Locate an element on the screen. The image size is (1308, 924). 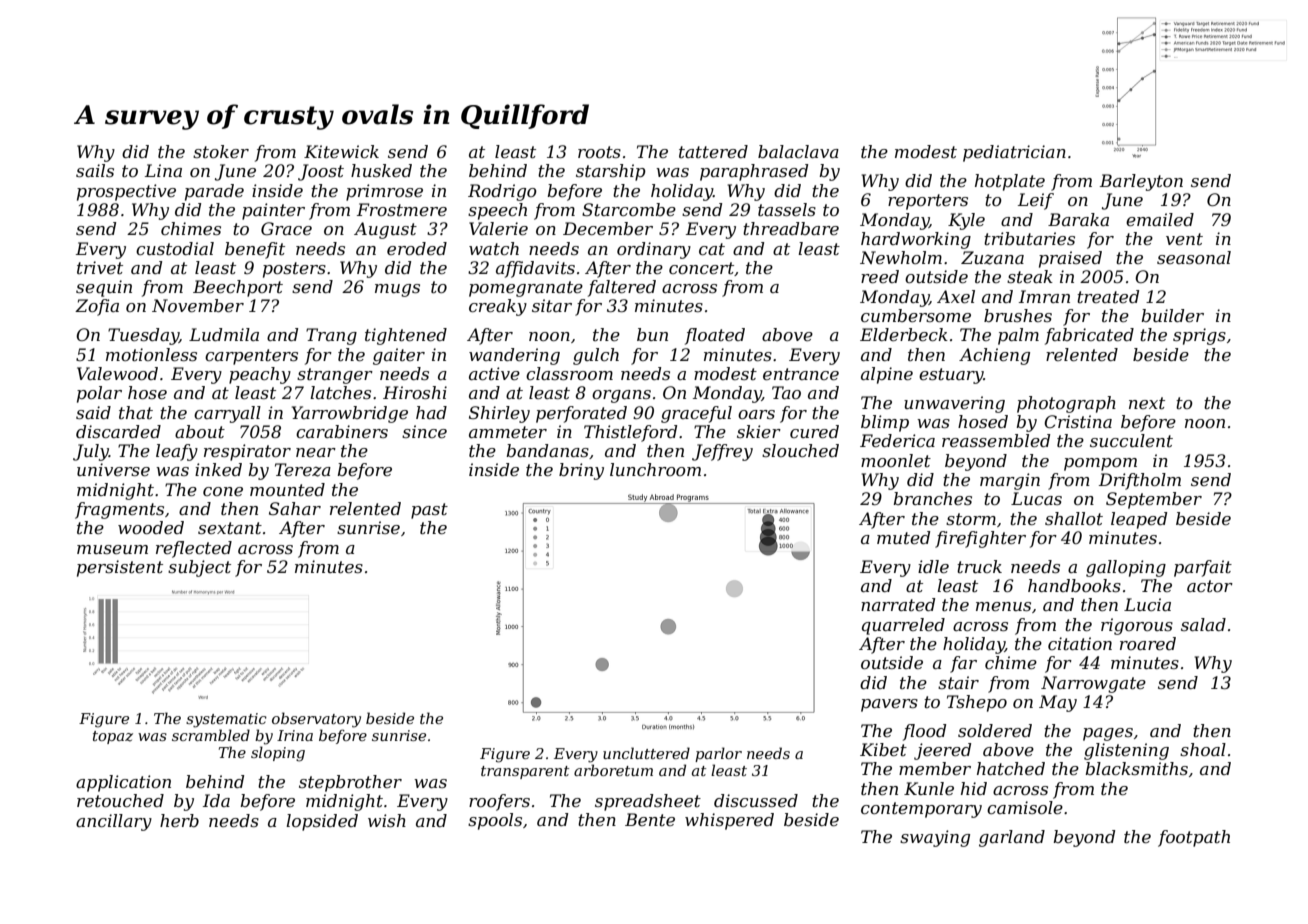
Elderbeck is located at coordinates (904, 334).
